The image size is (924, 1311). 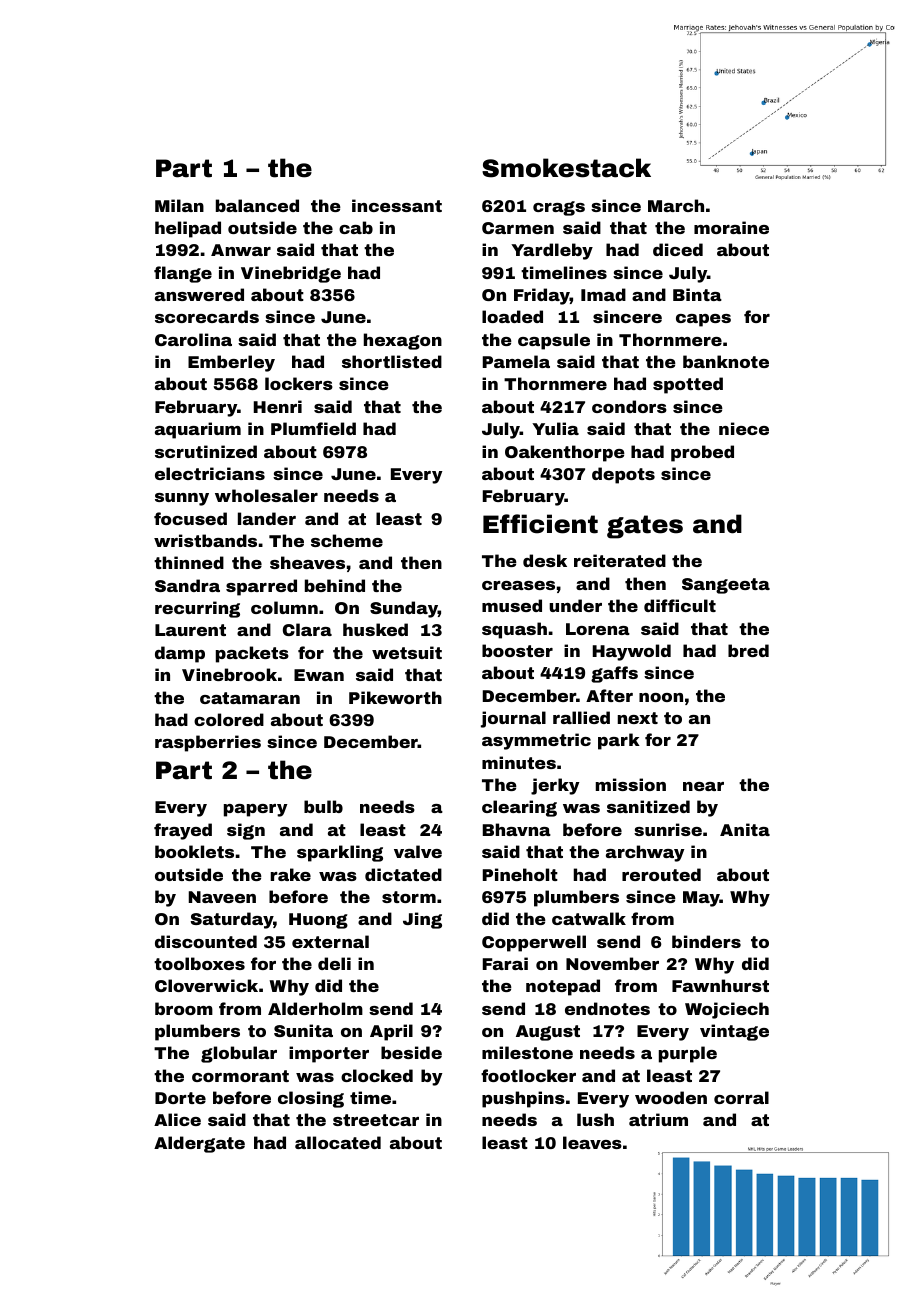 I want to click on bulb, so click(x=323, y=806).
